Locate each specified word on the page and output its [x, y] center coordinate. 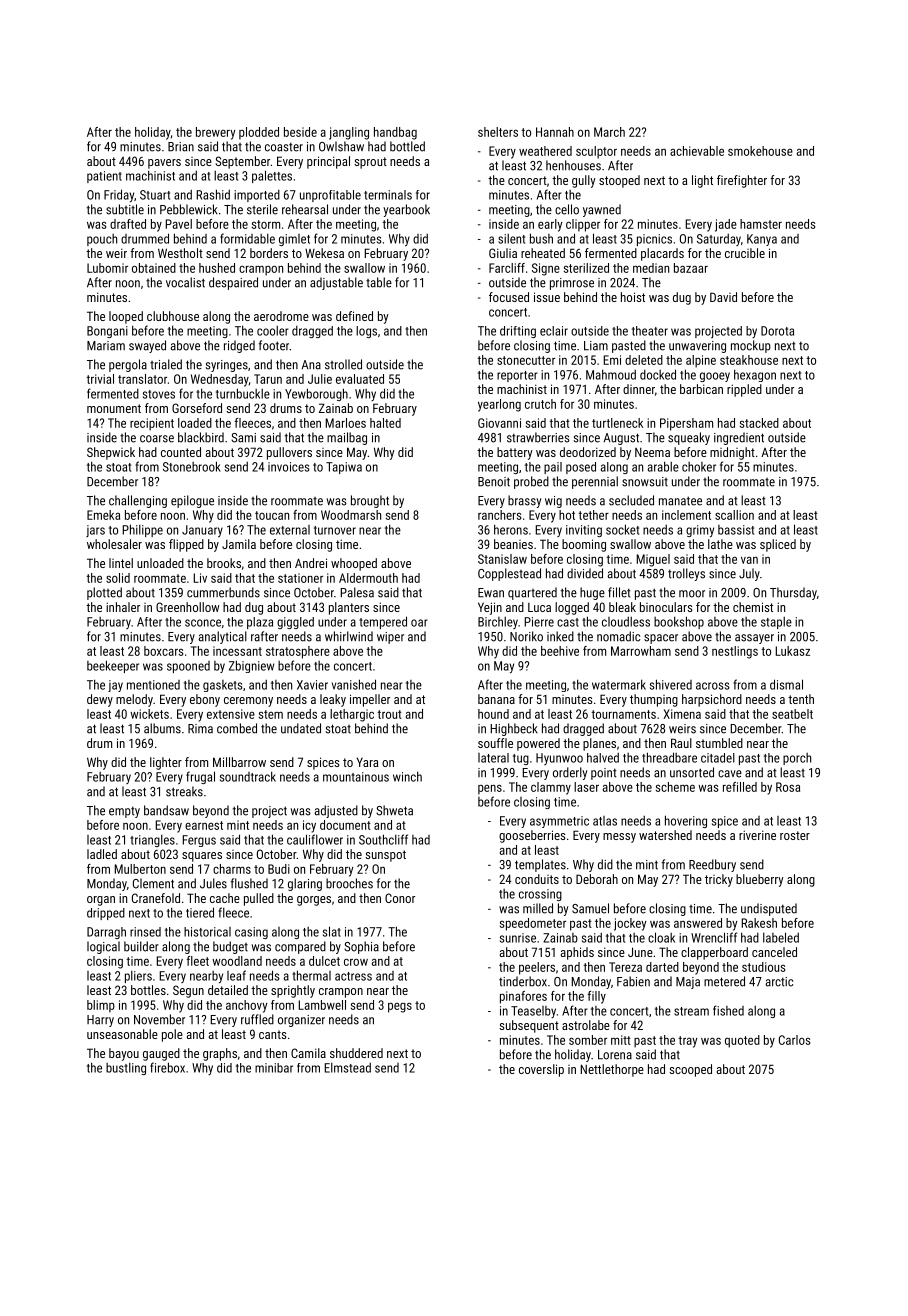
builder [141, 946]
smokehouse [760, 151]
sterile [262, 209]
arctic [779, 982]
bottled [407, 146]
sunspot [385, 856]
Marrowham [641, 651]
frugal [200, 777]
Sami [243, 438]
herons [511, 529]
